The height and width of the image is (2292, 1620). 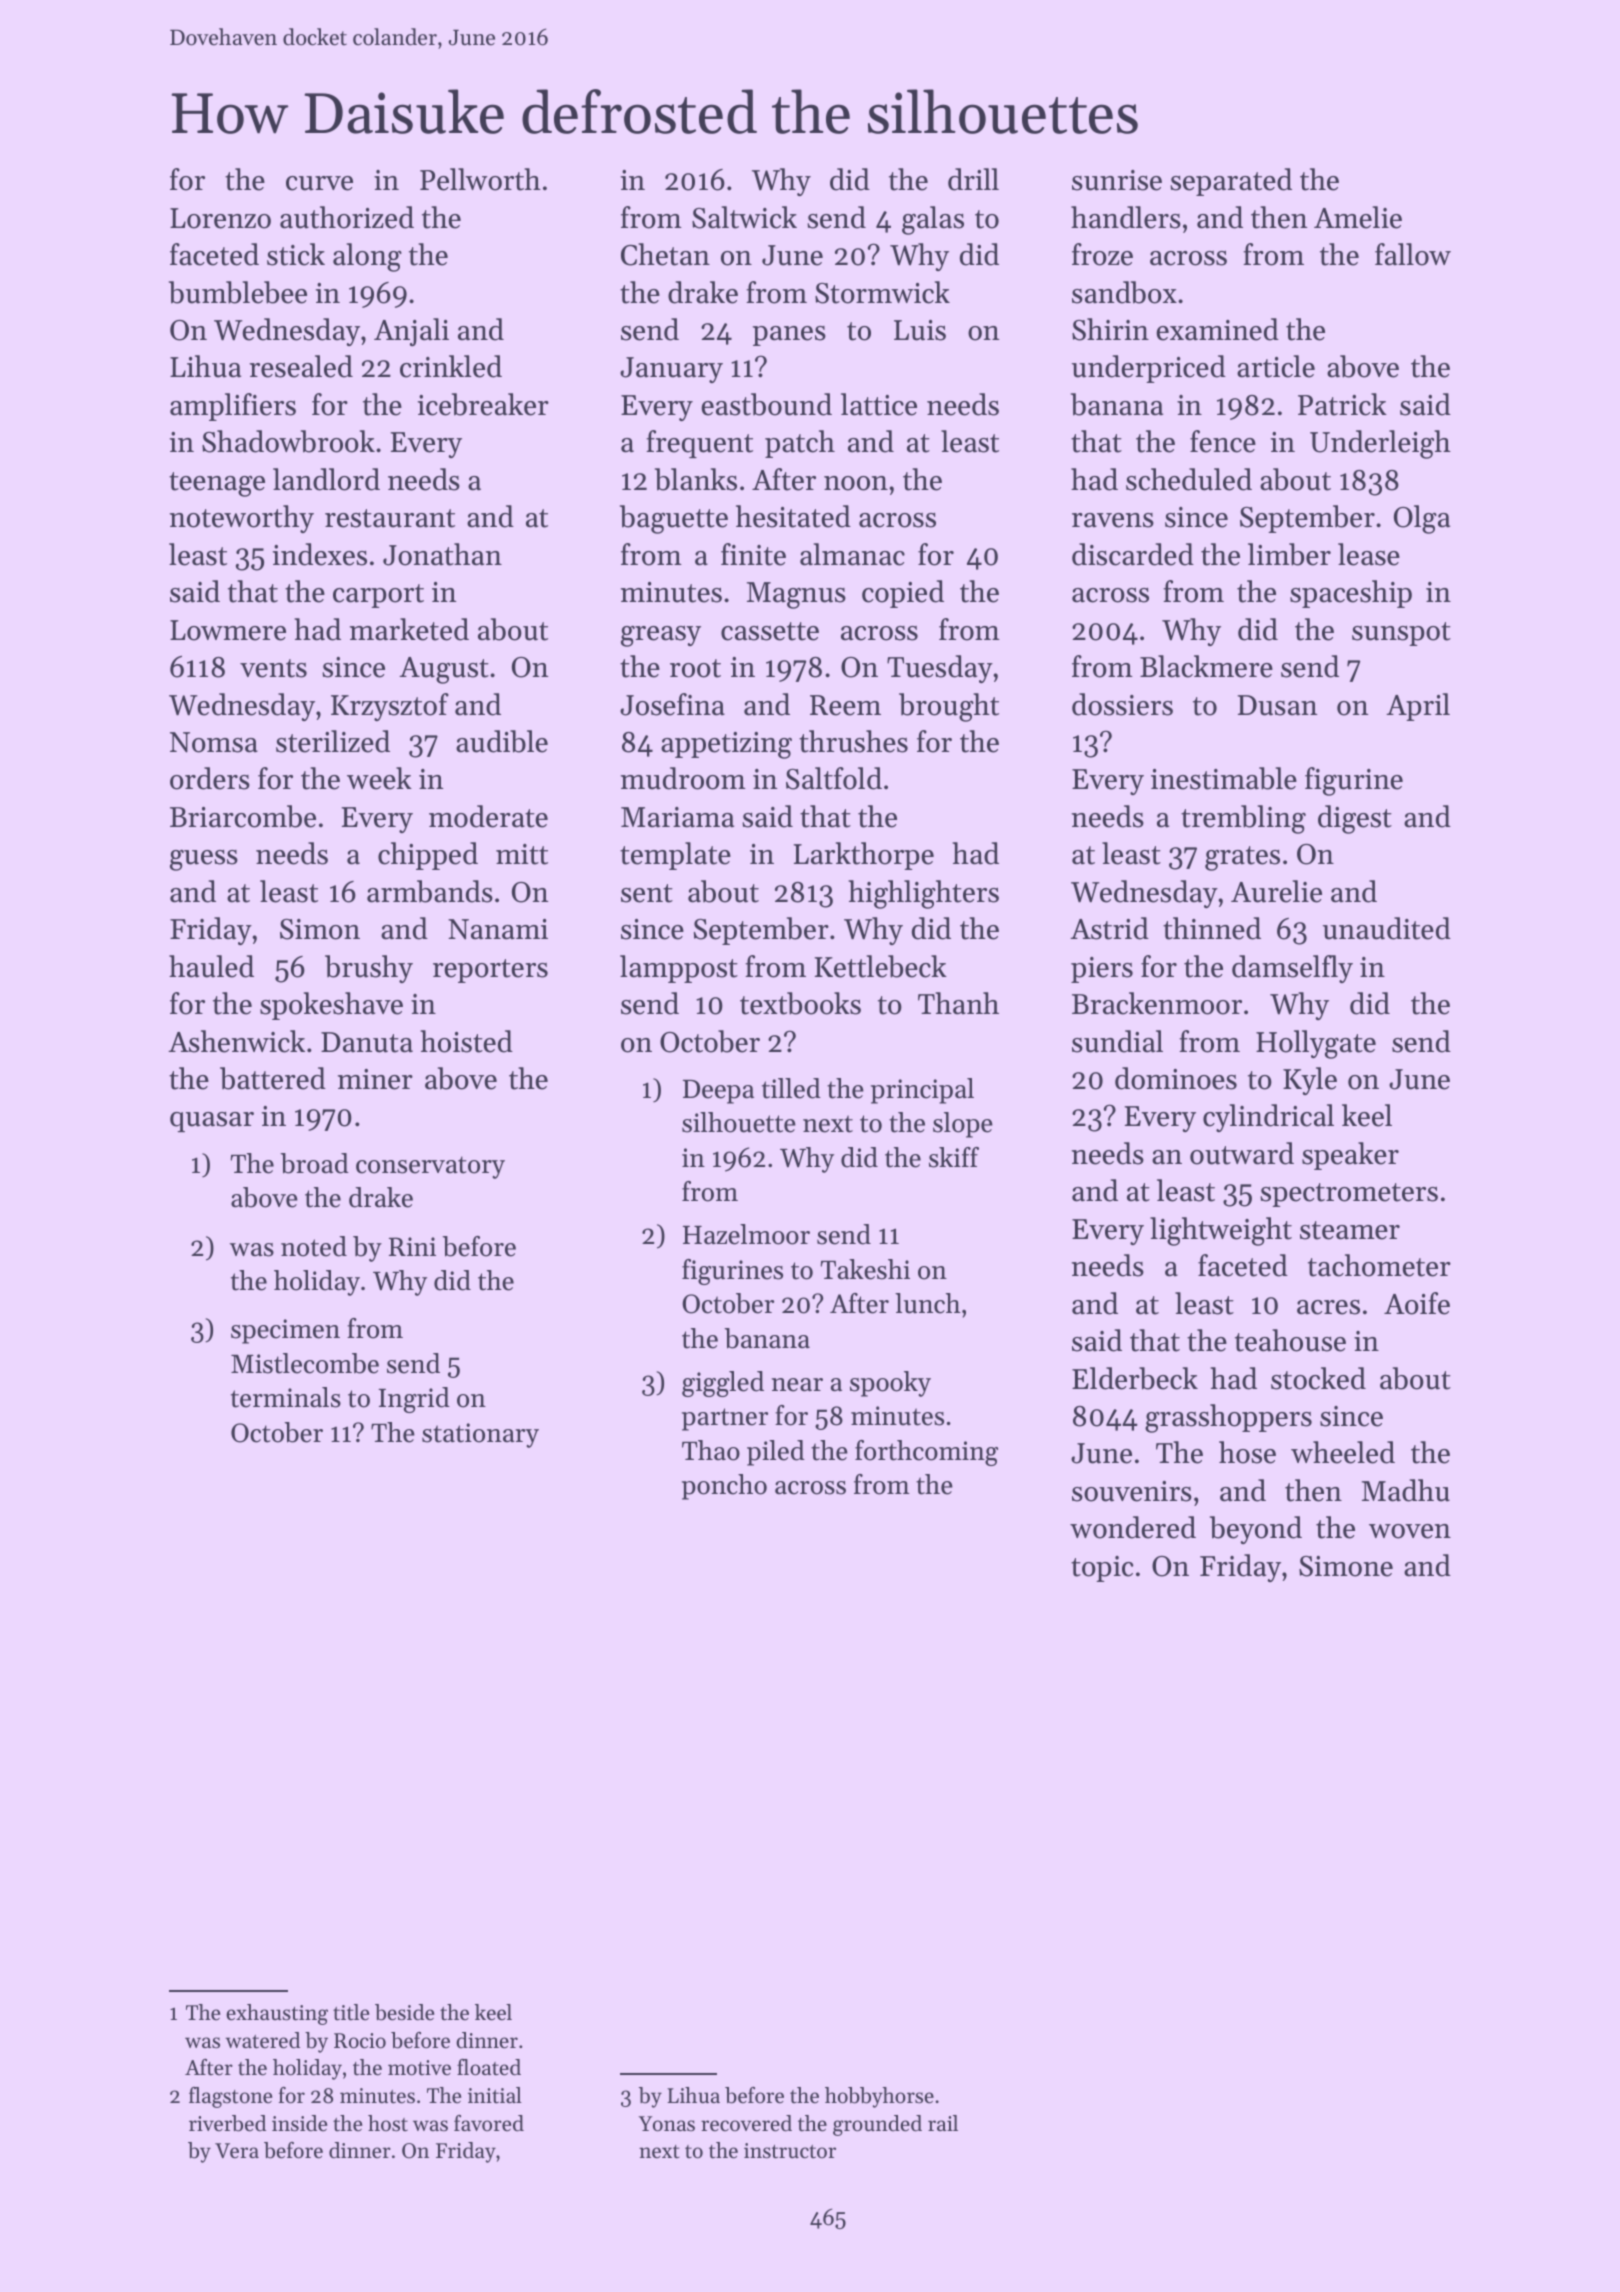 I want to click on Vera, so click(x=237, y=2151).
